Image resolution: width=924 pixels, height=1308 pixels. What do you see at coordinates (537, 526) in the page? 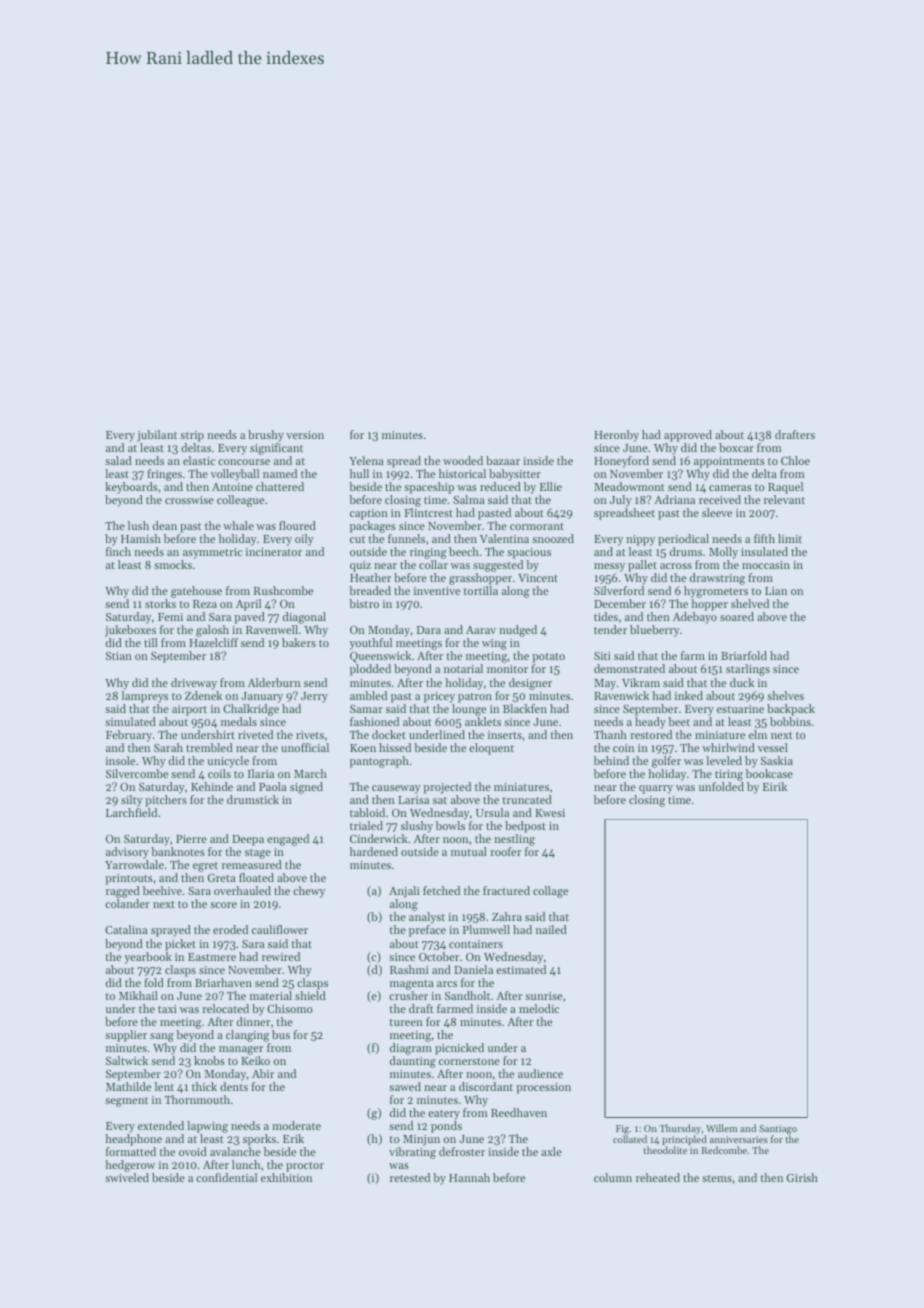
I see `cormorant` at bounding box center [537, 526].
